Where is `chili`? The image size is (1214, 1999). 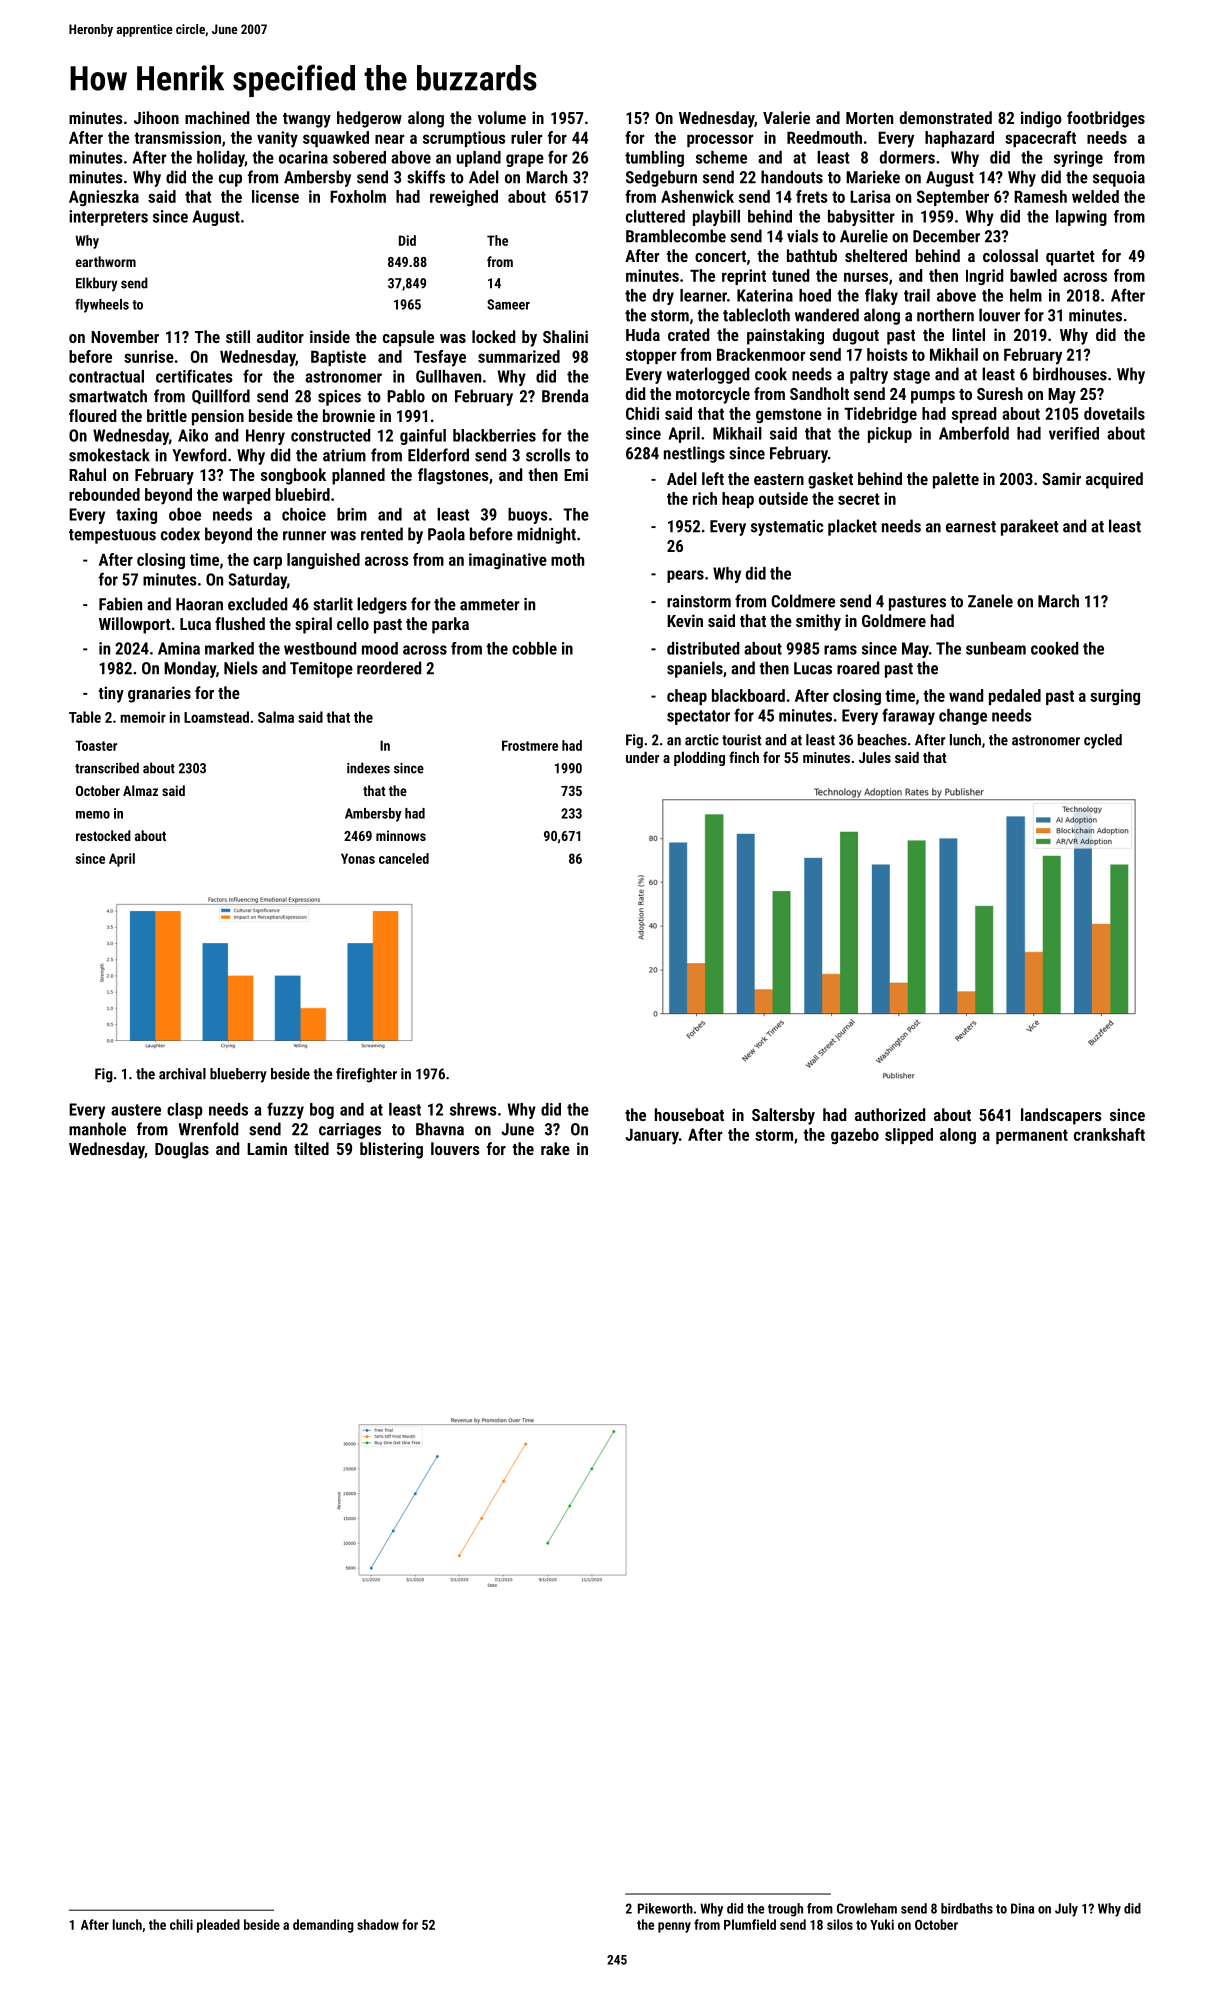 chili is located at coordinates (181, 1924).
